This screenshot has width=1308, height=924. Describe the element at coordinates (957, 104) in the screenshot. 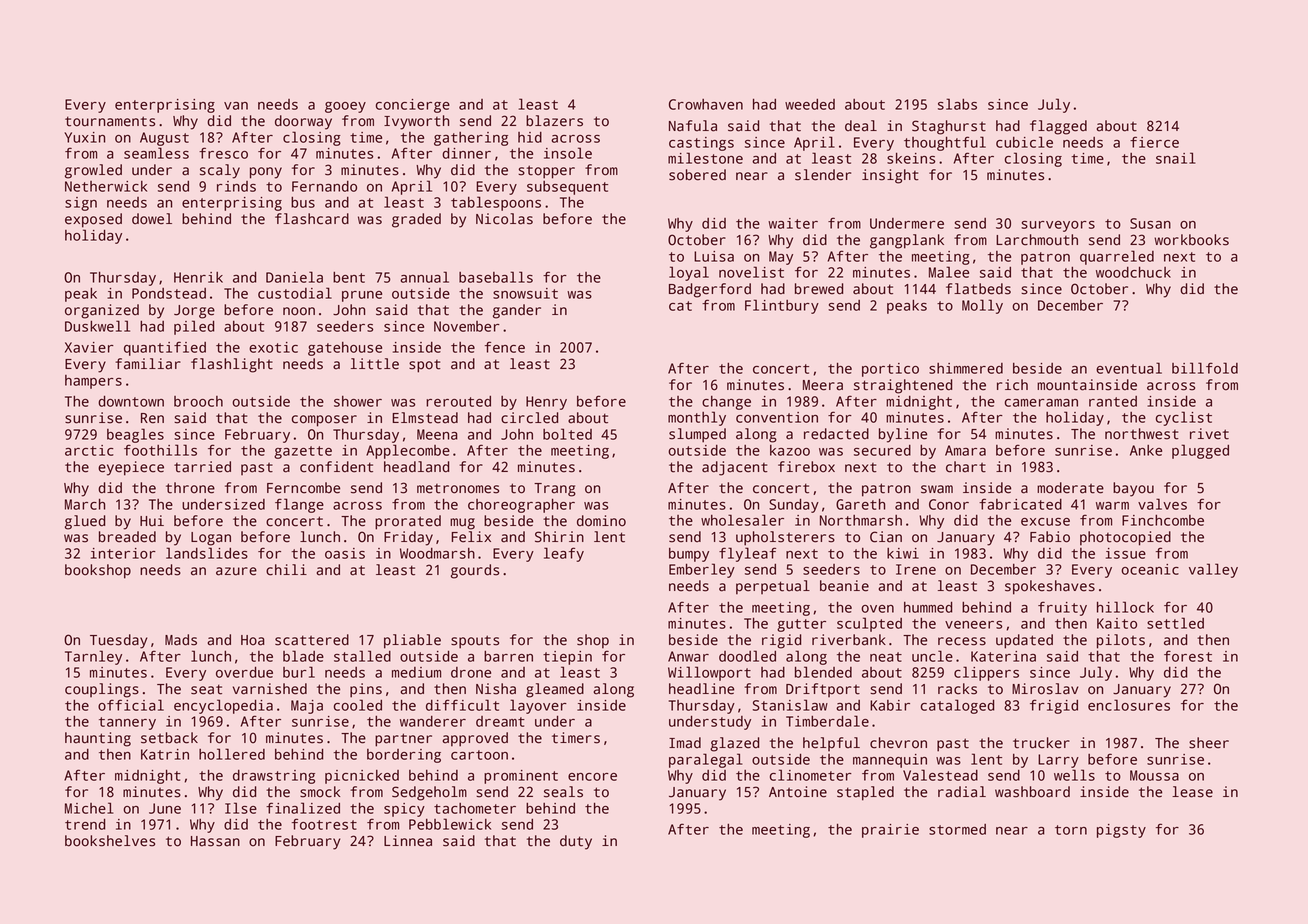

I see `slabs` at that location.
